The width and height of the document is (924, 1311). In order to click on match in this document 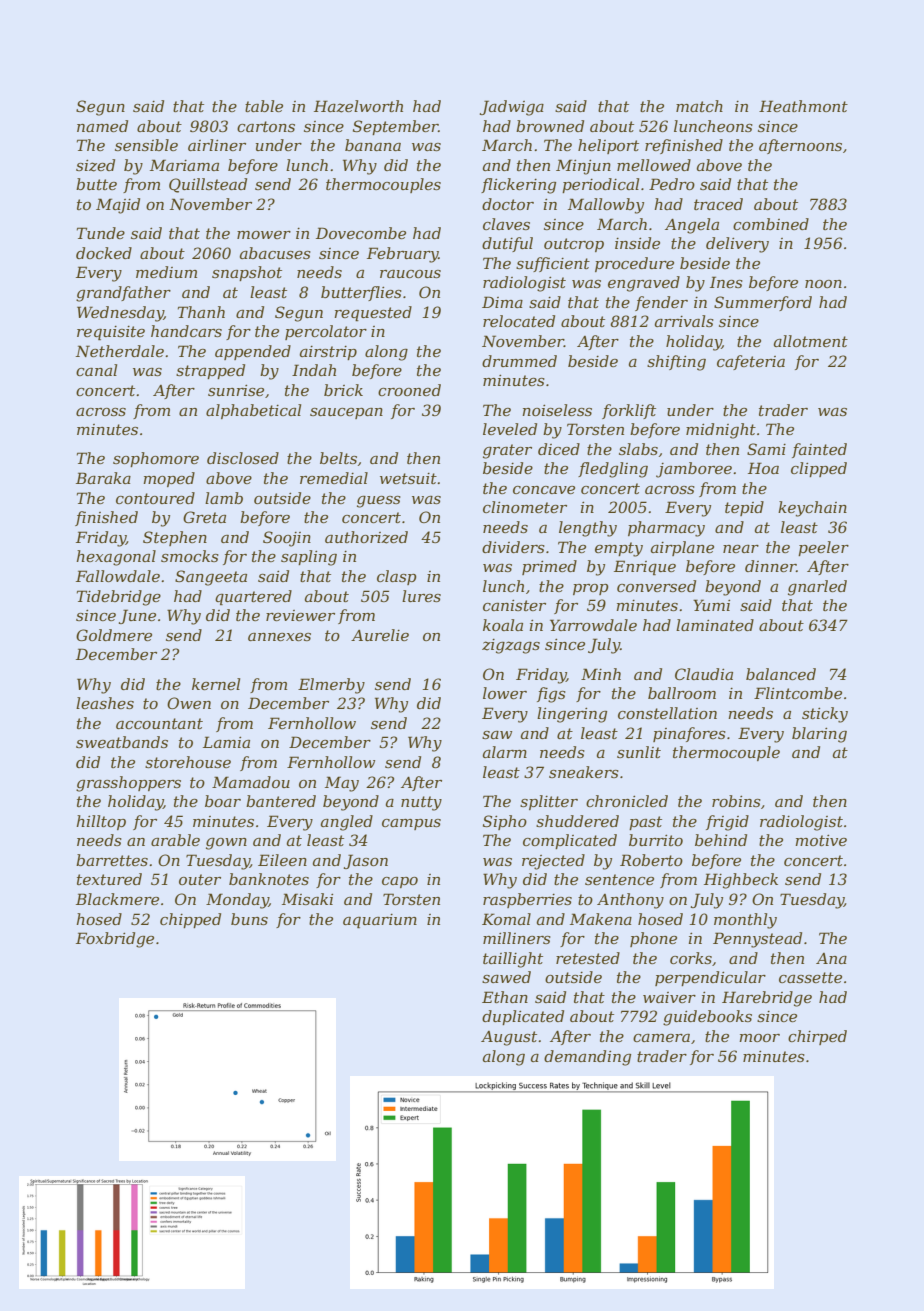, I will do `click(699, 106)`.
